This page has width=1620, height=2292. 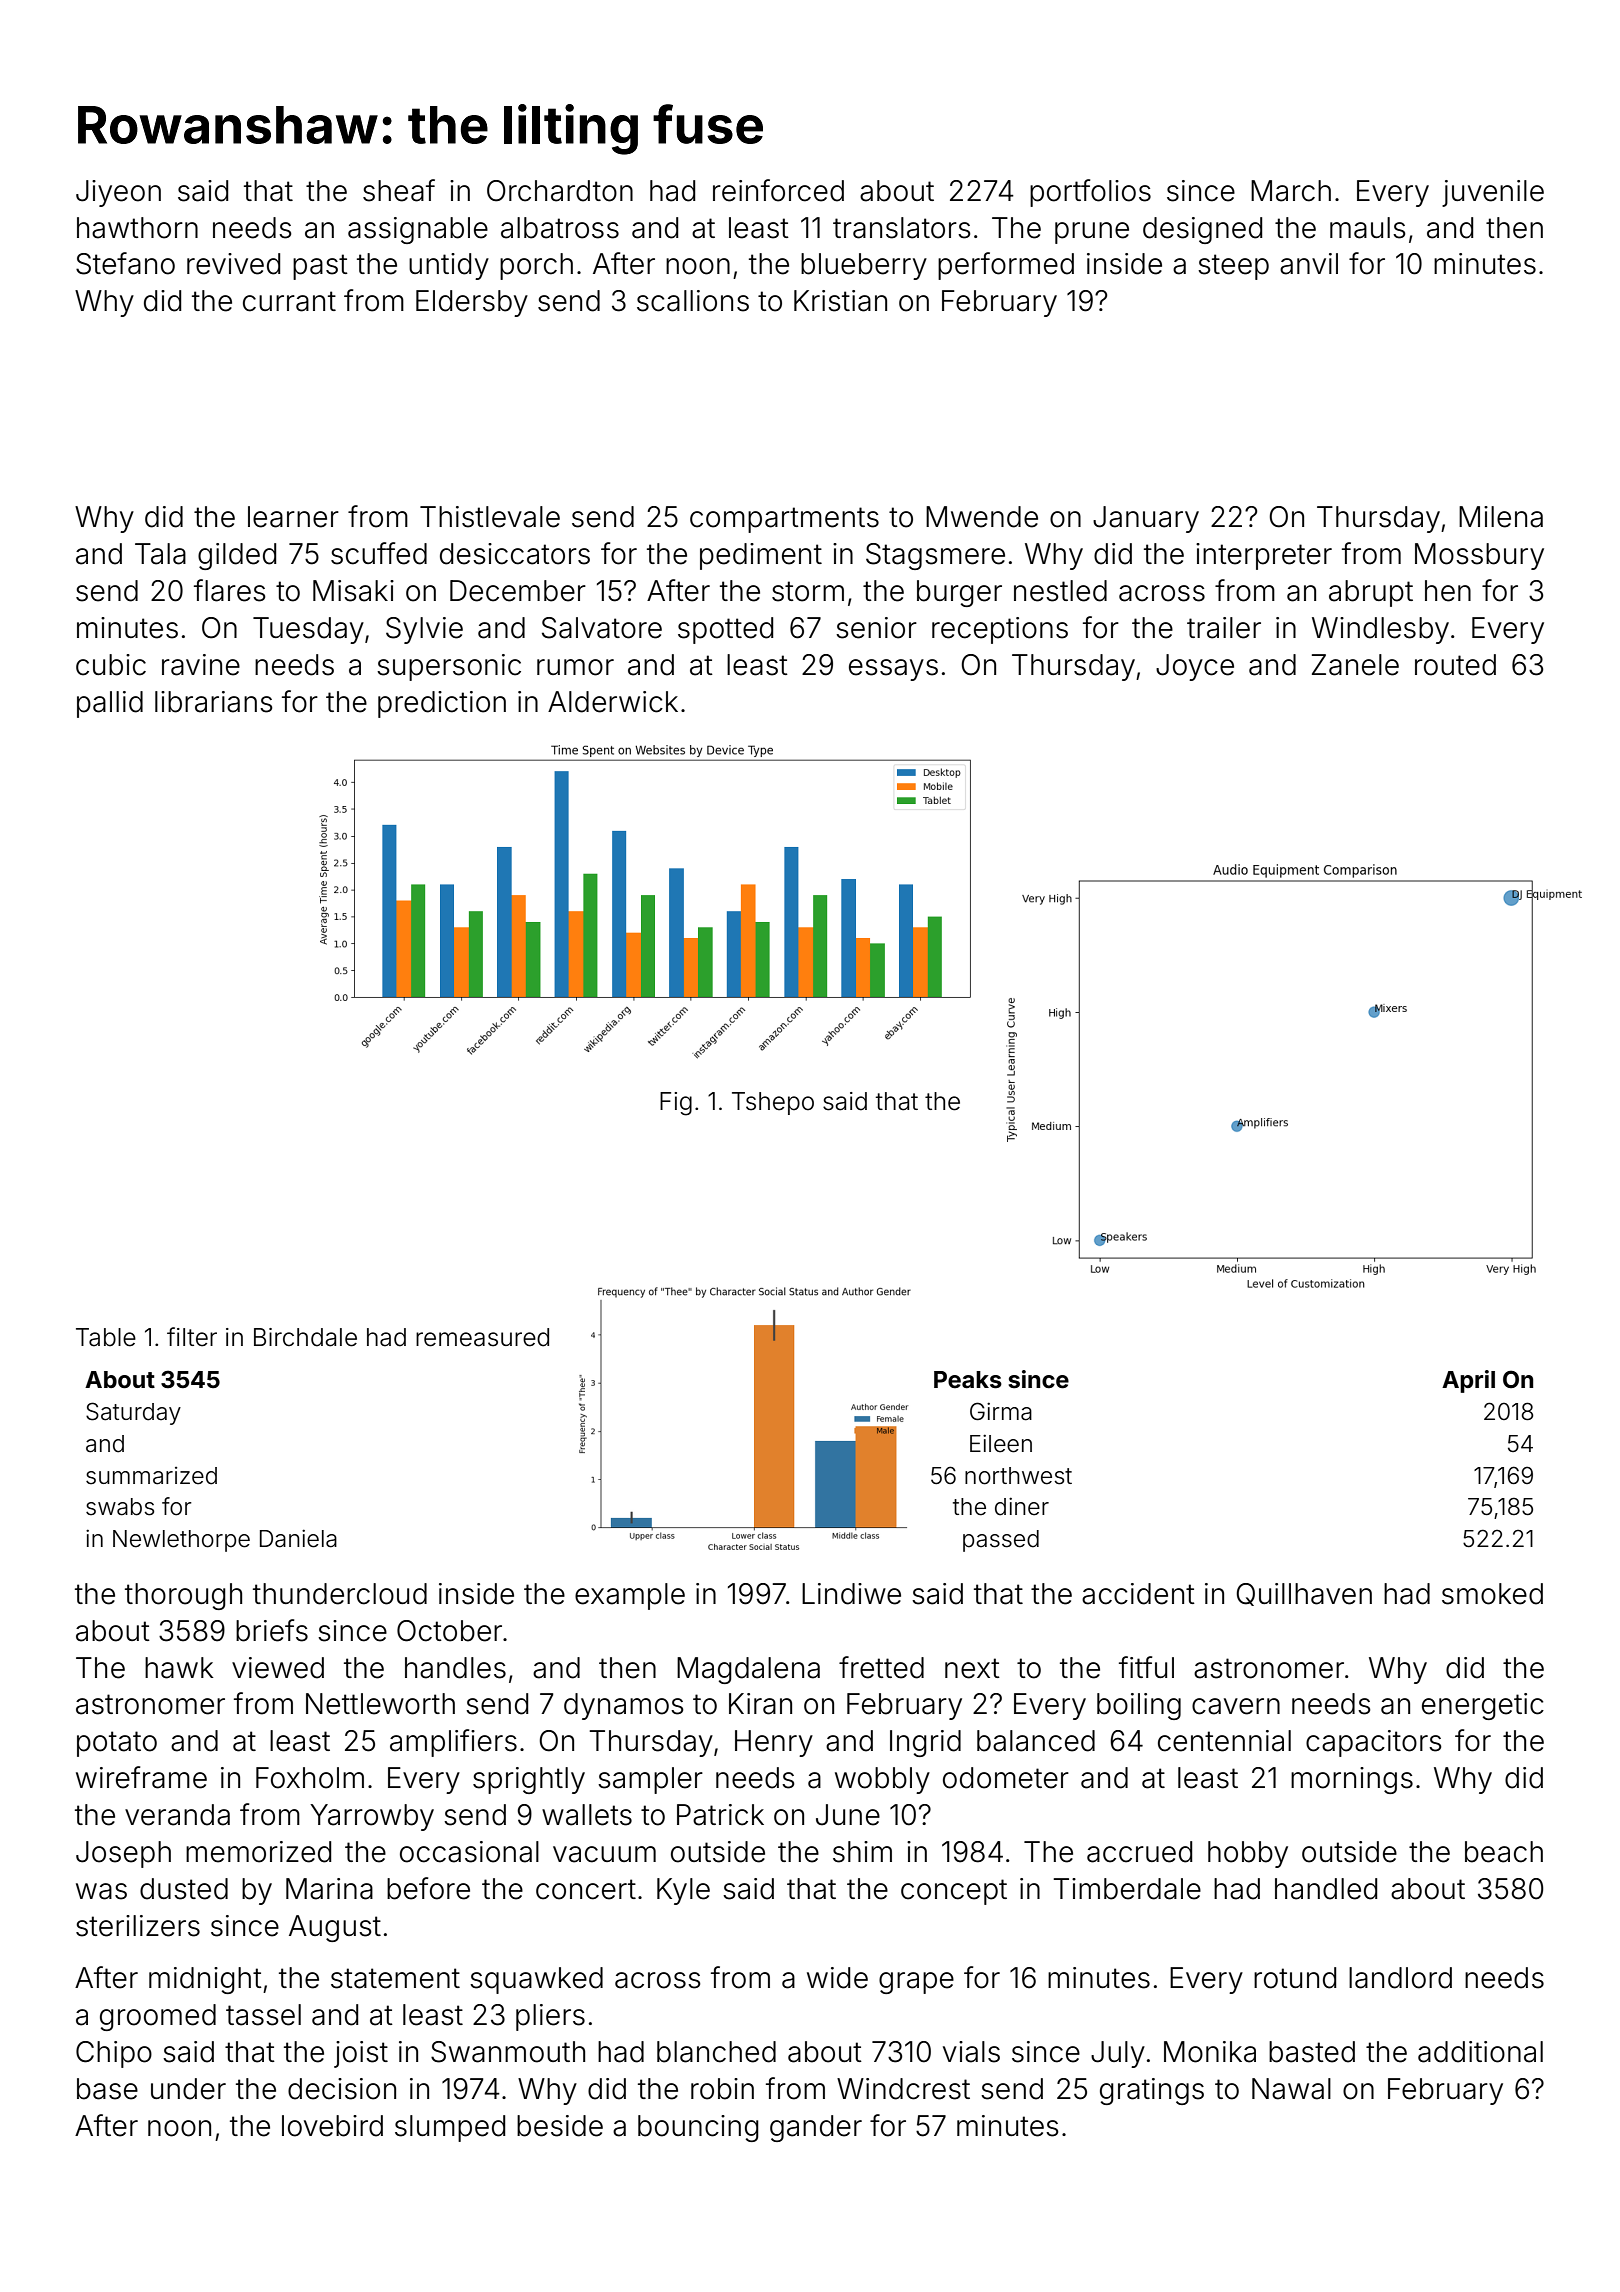 What do you see at coordinates (1492, 1594) in the page?
I see `smoked` at bounding box center [1492, 1594].
